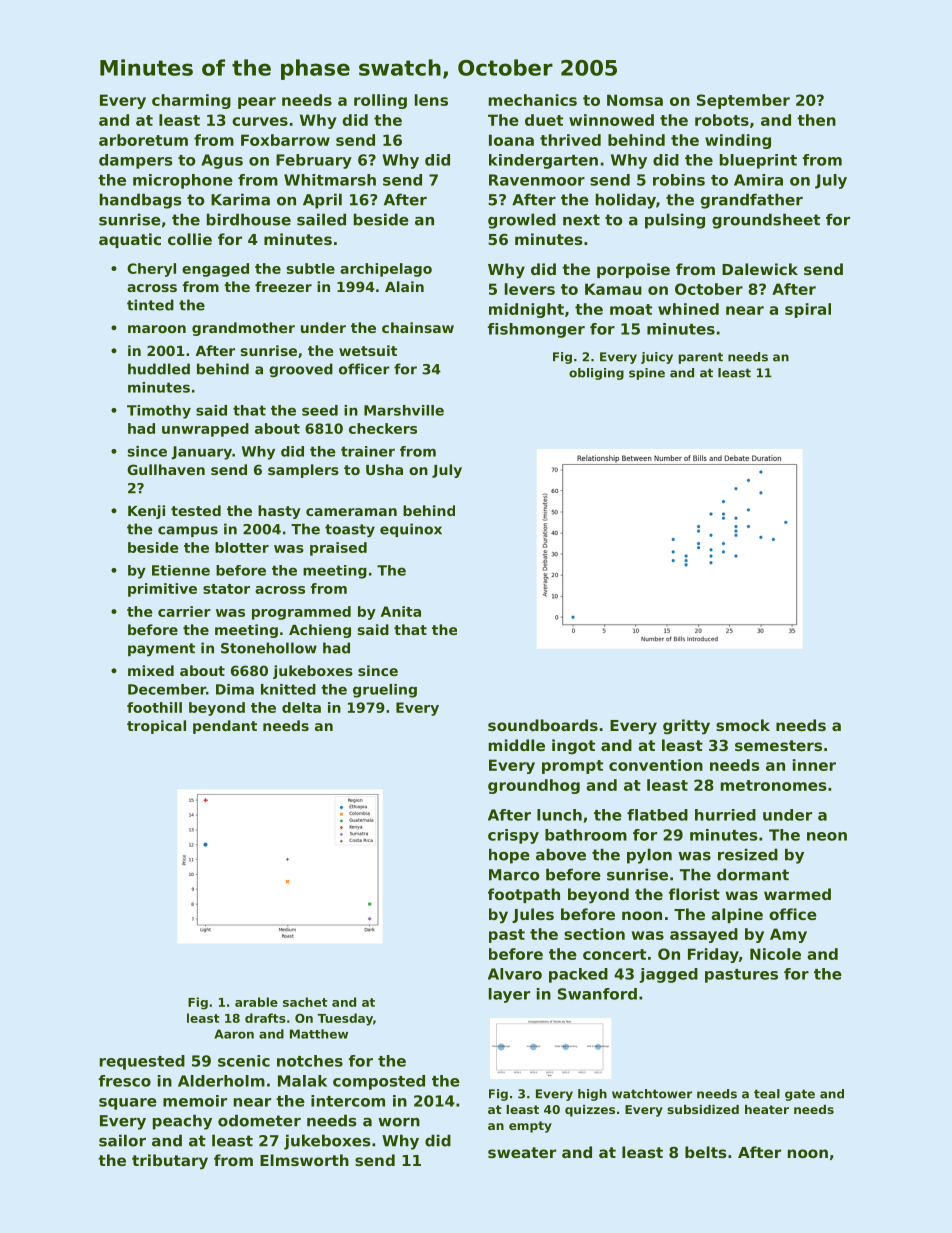  What do you see at coordinates (561, 854) in the document?
I see `above` at bounding box center [561, 854].
